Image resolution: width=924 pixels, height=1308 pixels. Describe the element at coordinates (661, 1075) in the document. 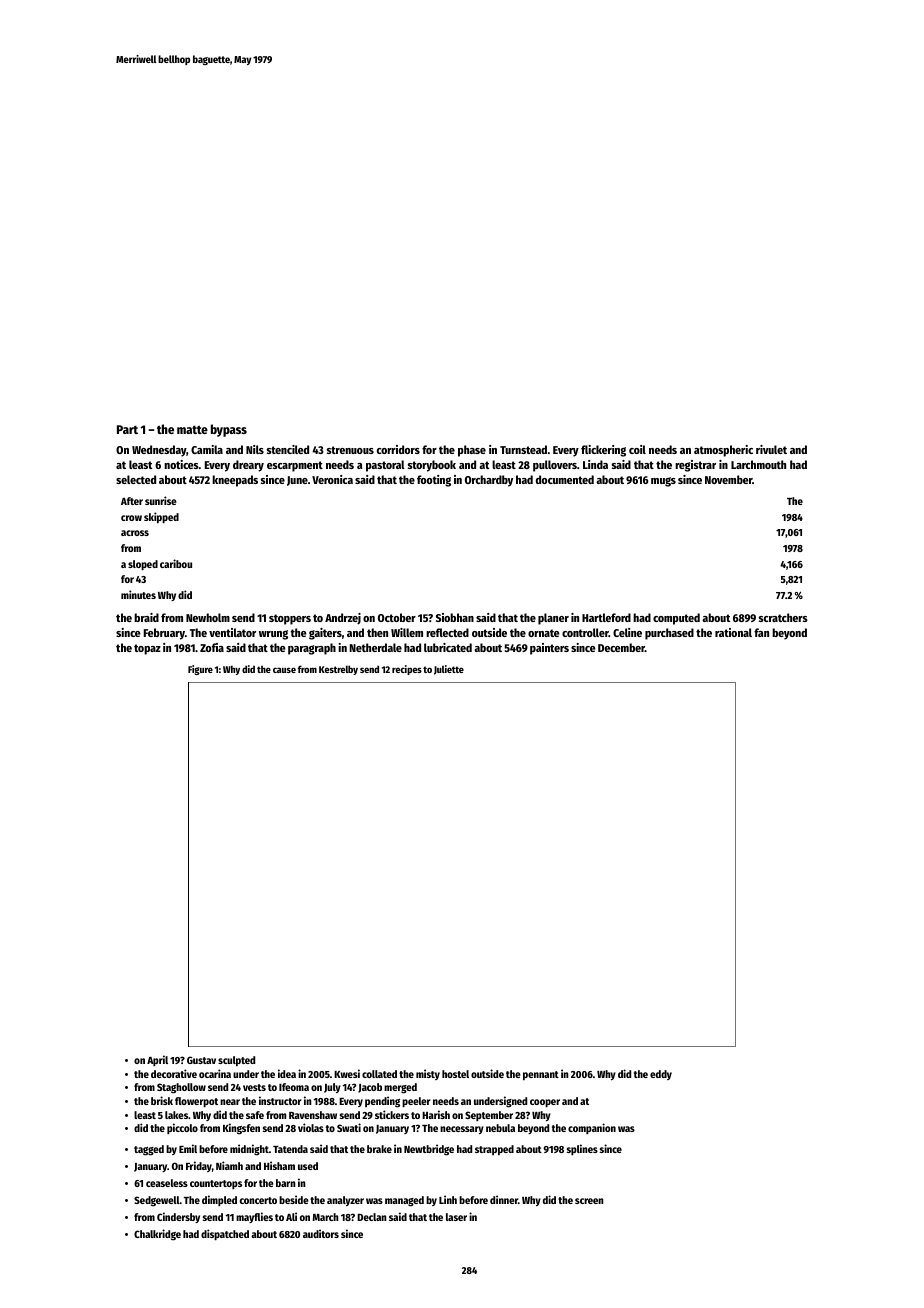

I see `eddy` at that location.
